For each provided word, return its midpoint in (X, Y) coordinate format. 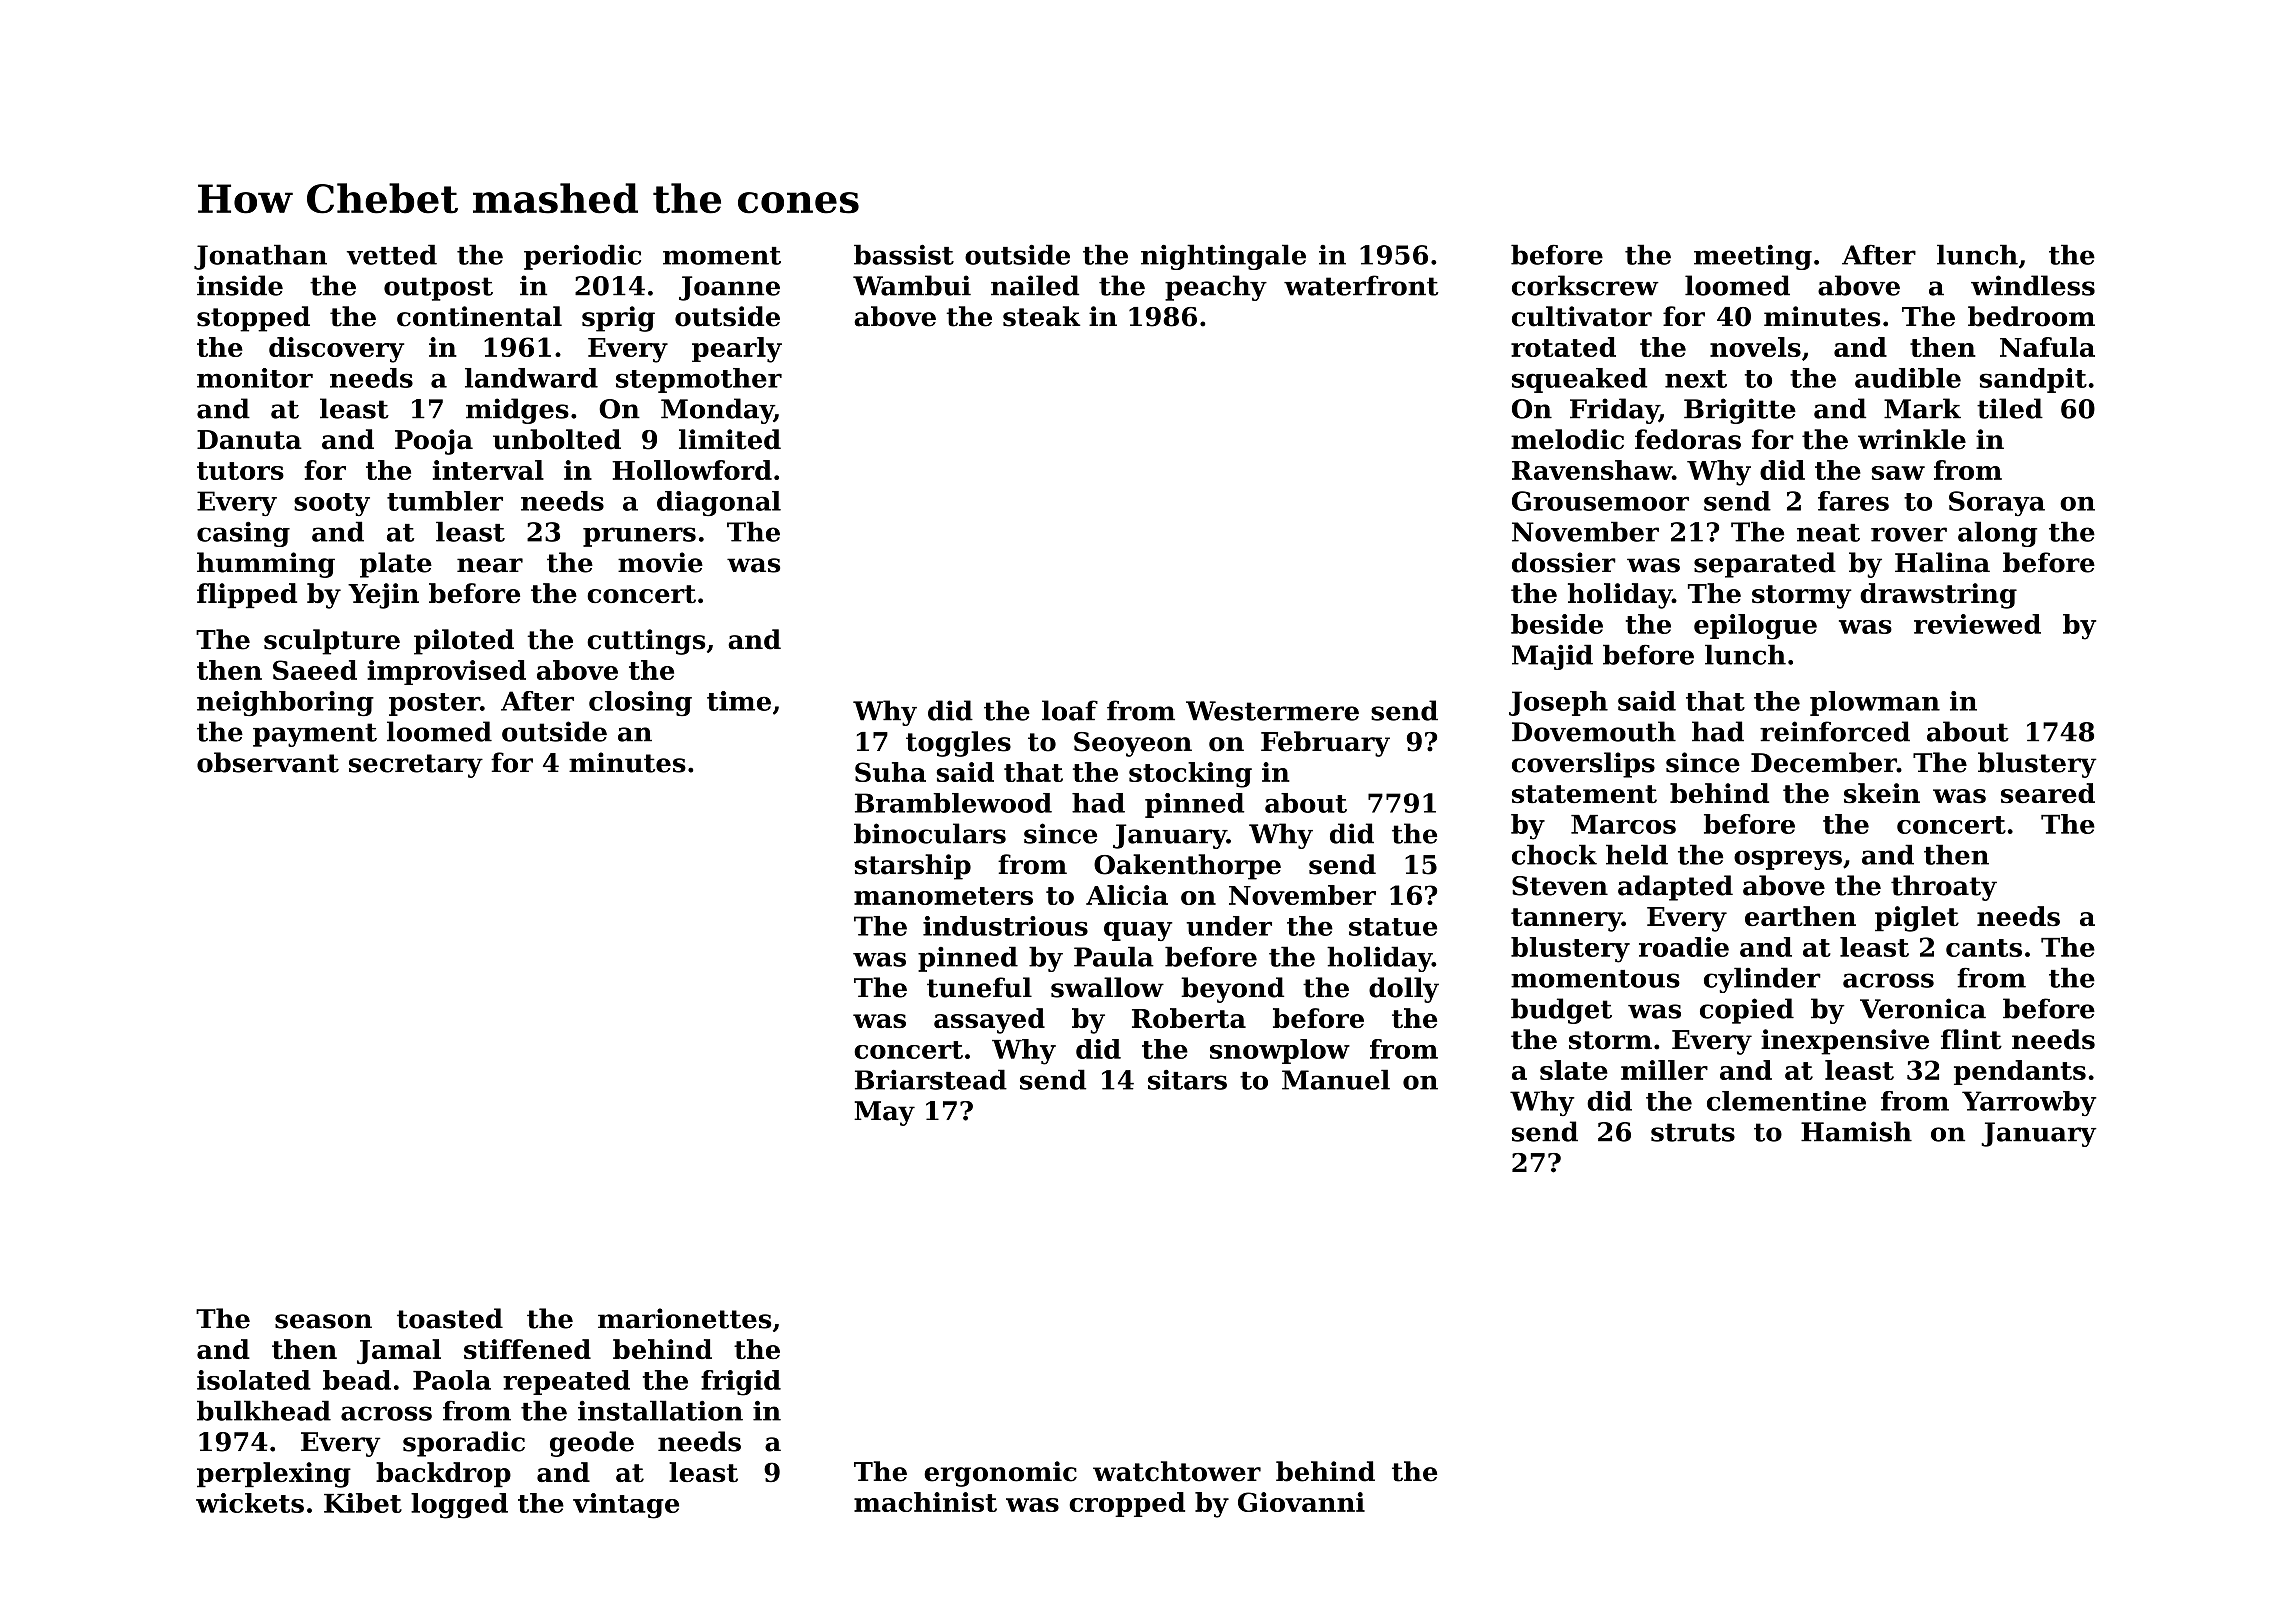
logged (459, 1506)
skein (1882, 793)
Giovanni (1301, 1502)
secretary (416, 766)
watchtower (1177, 1471)
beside (1557, 624)
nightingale (1223, 257)
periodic (582, 257)
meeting (1753, 257)
